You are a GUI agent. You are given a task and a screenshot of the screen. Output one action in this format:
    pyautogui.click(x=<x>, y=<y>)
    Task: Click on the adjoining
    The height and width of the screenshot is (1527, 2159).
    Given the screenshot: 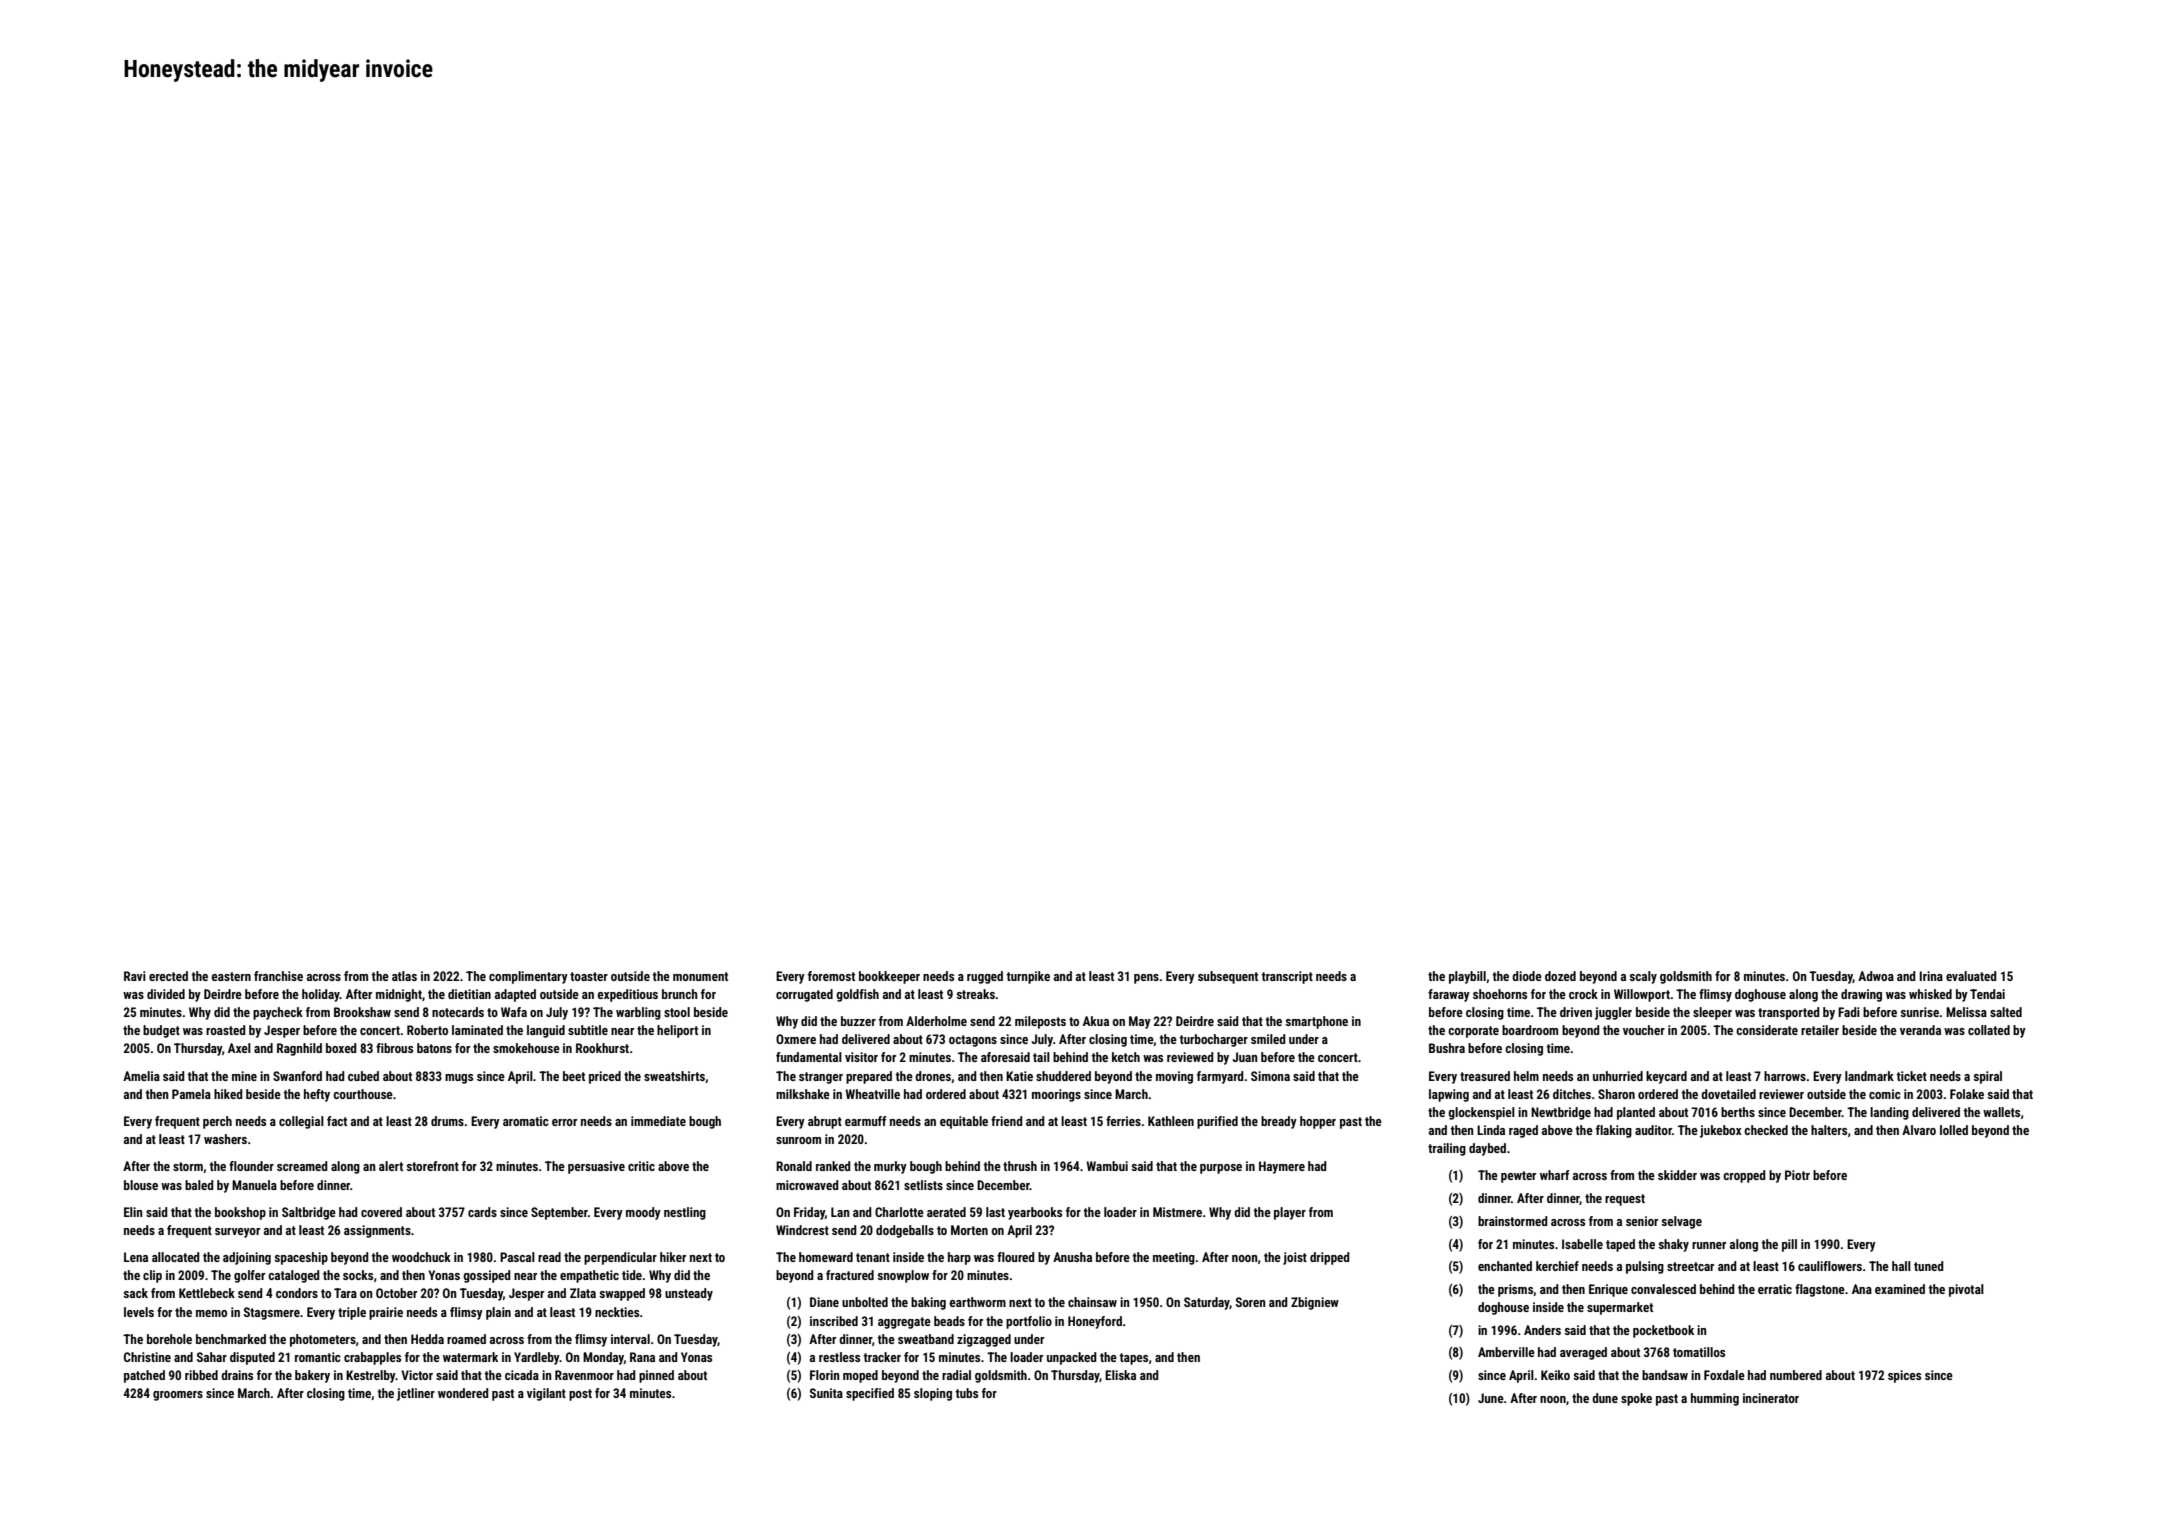 What is the action you would take?
    pyautogui.click(x=247, y=1258)
